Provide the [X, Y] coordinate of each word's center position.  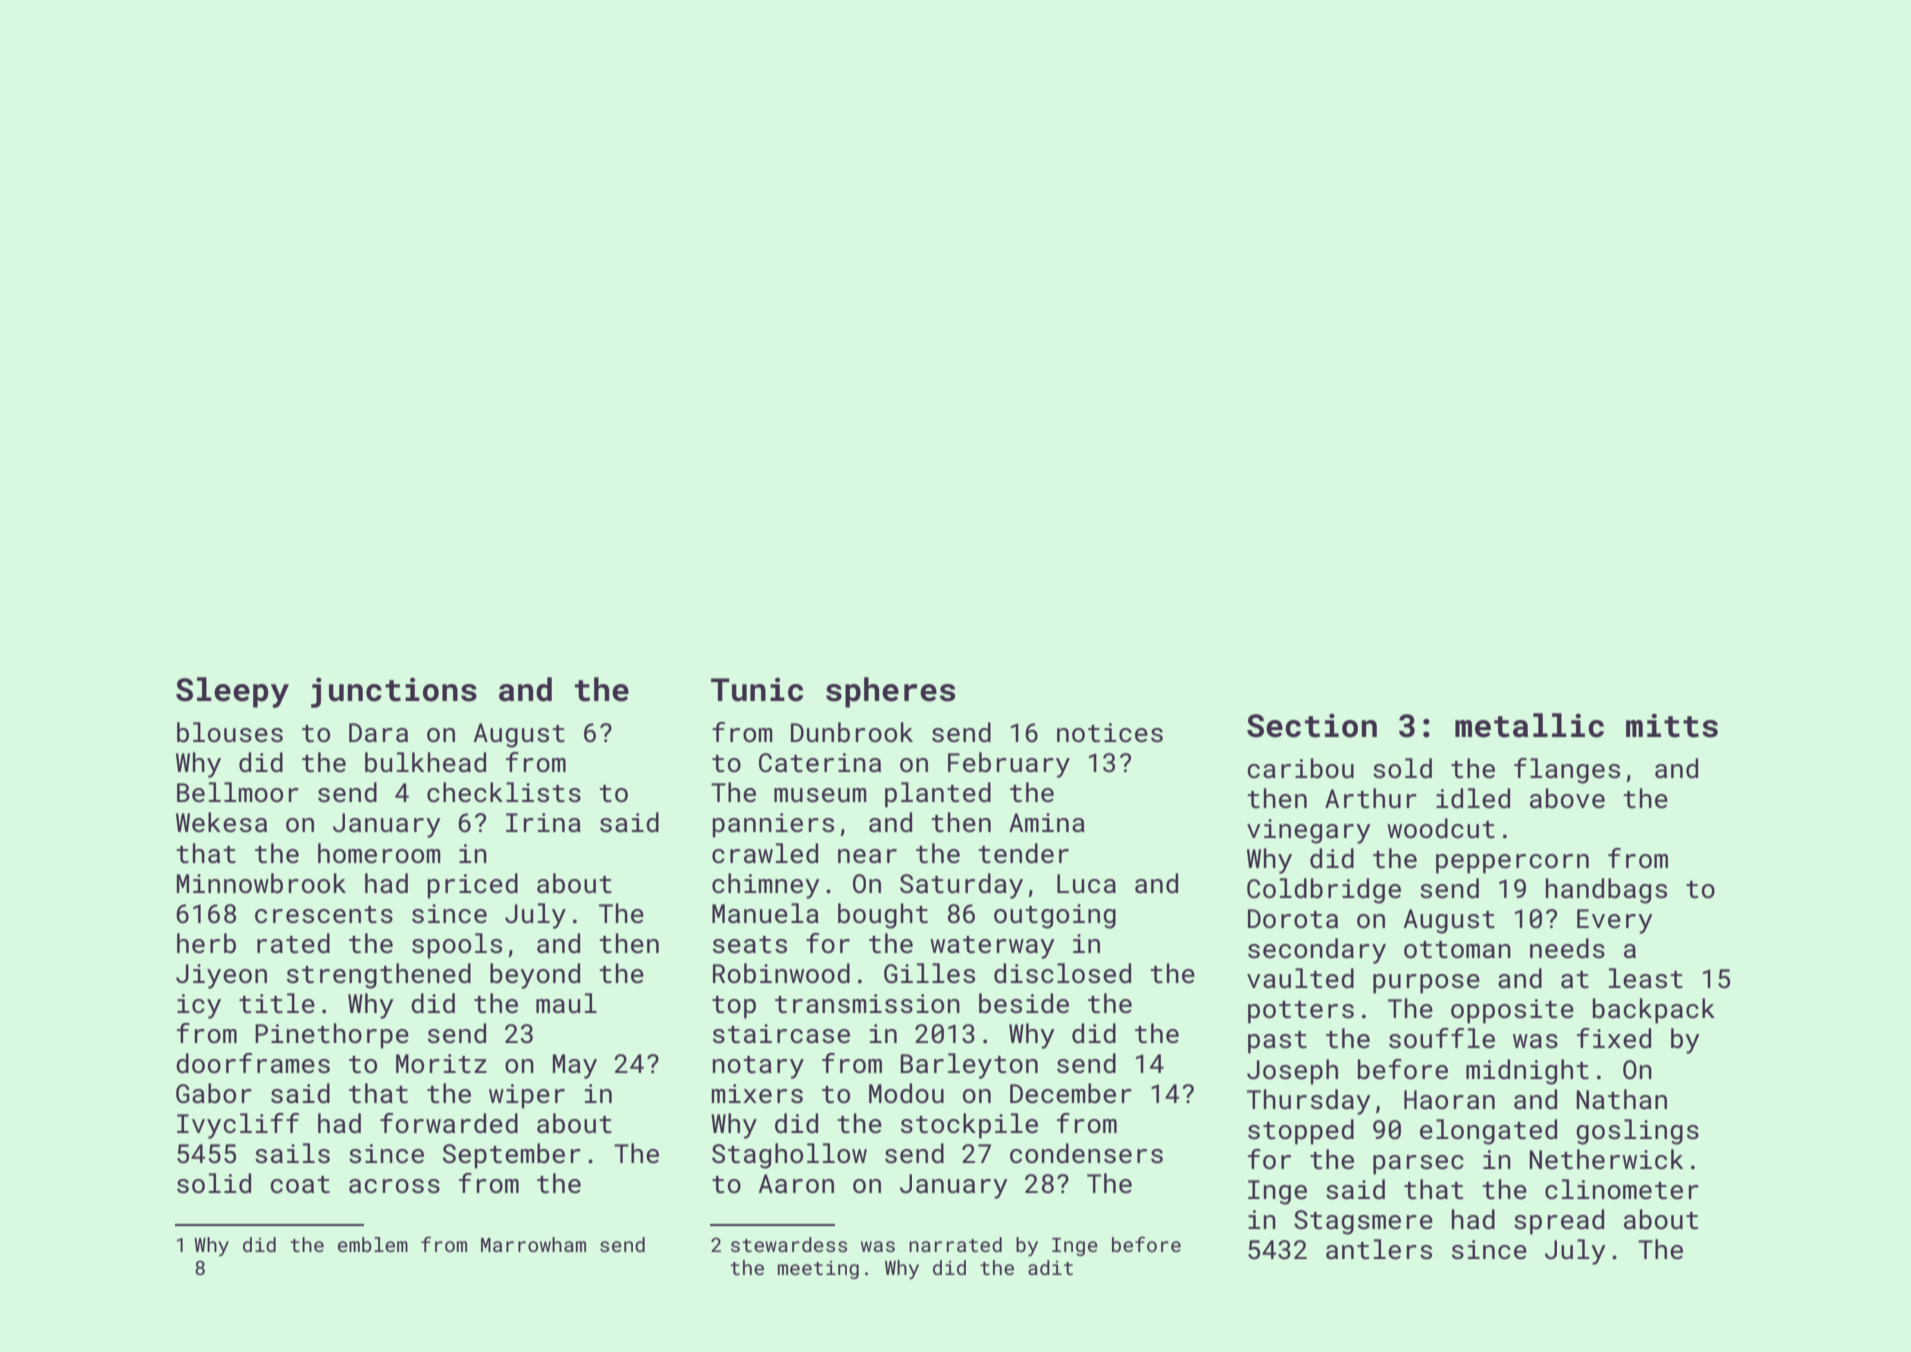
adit [1050, 1267]
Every [1615, 921]
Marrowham [533, 1244]
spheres [890, 692]
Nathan [1621, 1099]
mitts [1672, 726]
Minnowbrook [261, 883]
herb [206, 943]
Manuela [765, 913]
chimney [766, 886]
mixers [757, 1094]
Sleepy [232, 692]
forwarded [449, 1123]
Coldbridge [1324, 891]
